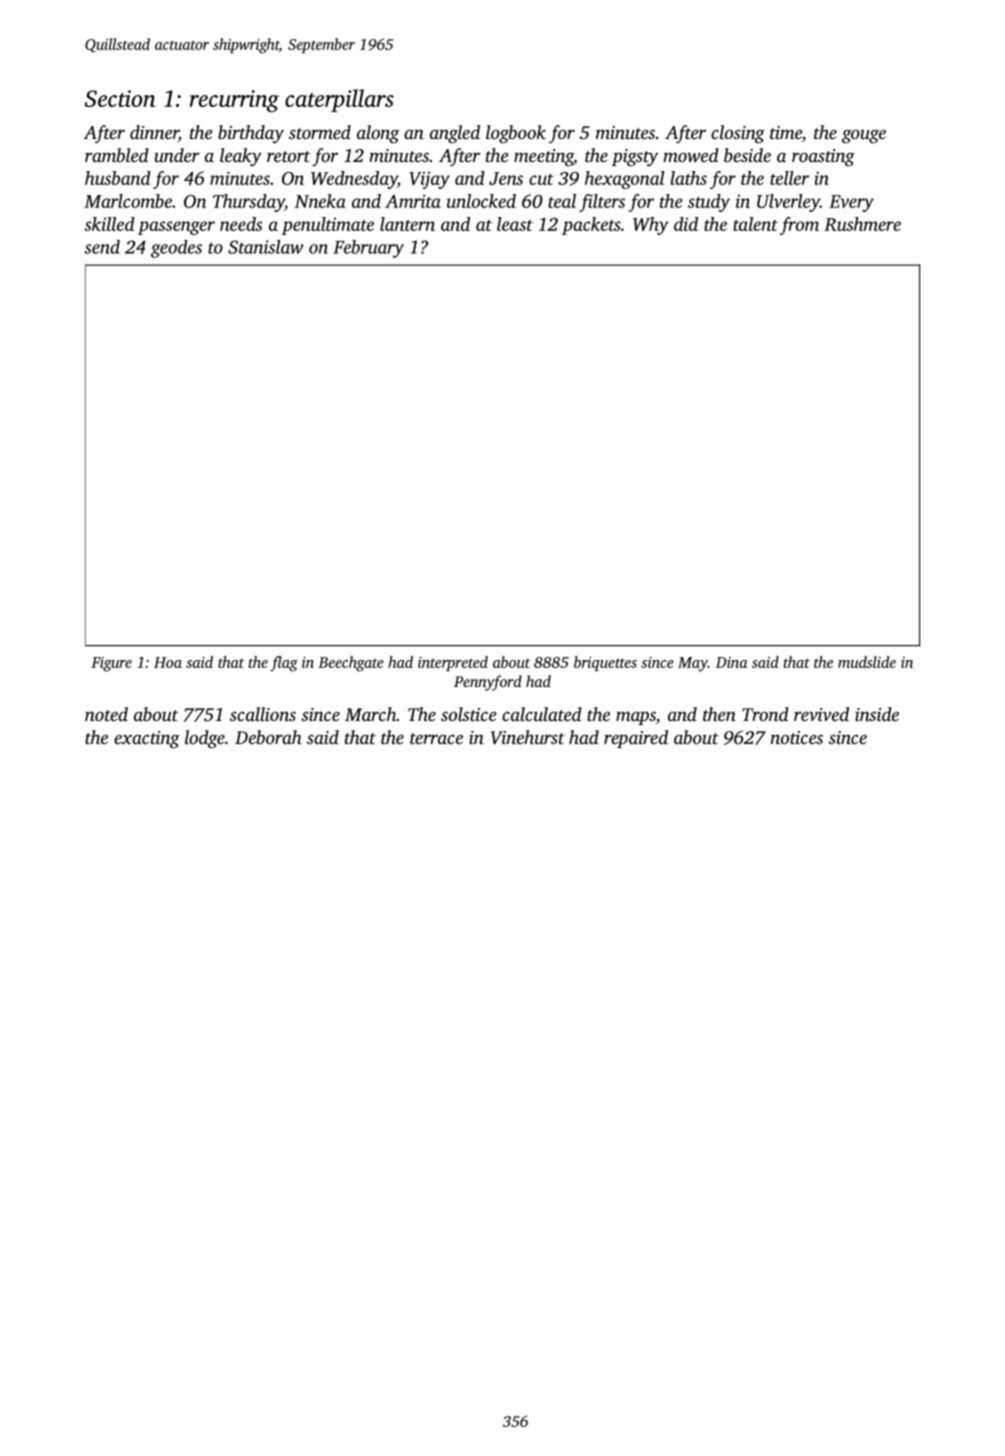  Describe the element at coordinates (234, 101) in the screenshot. I see `recurring` at that location.
